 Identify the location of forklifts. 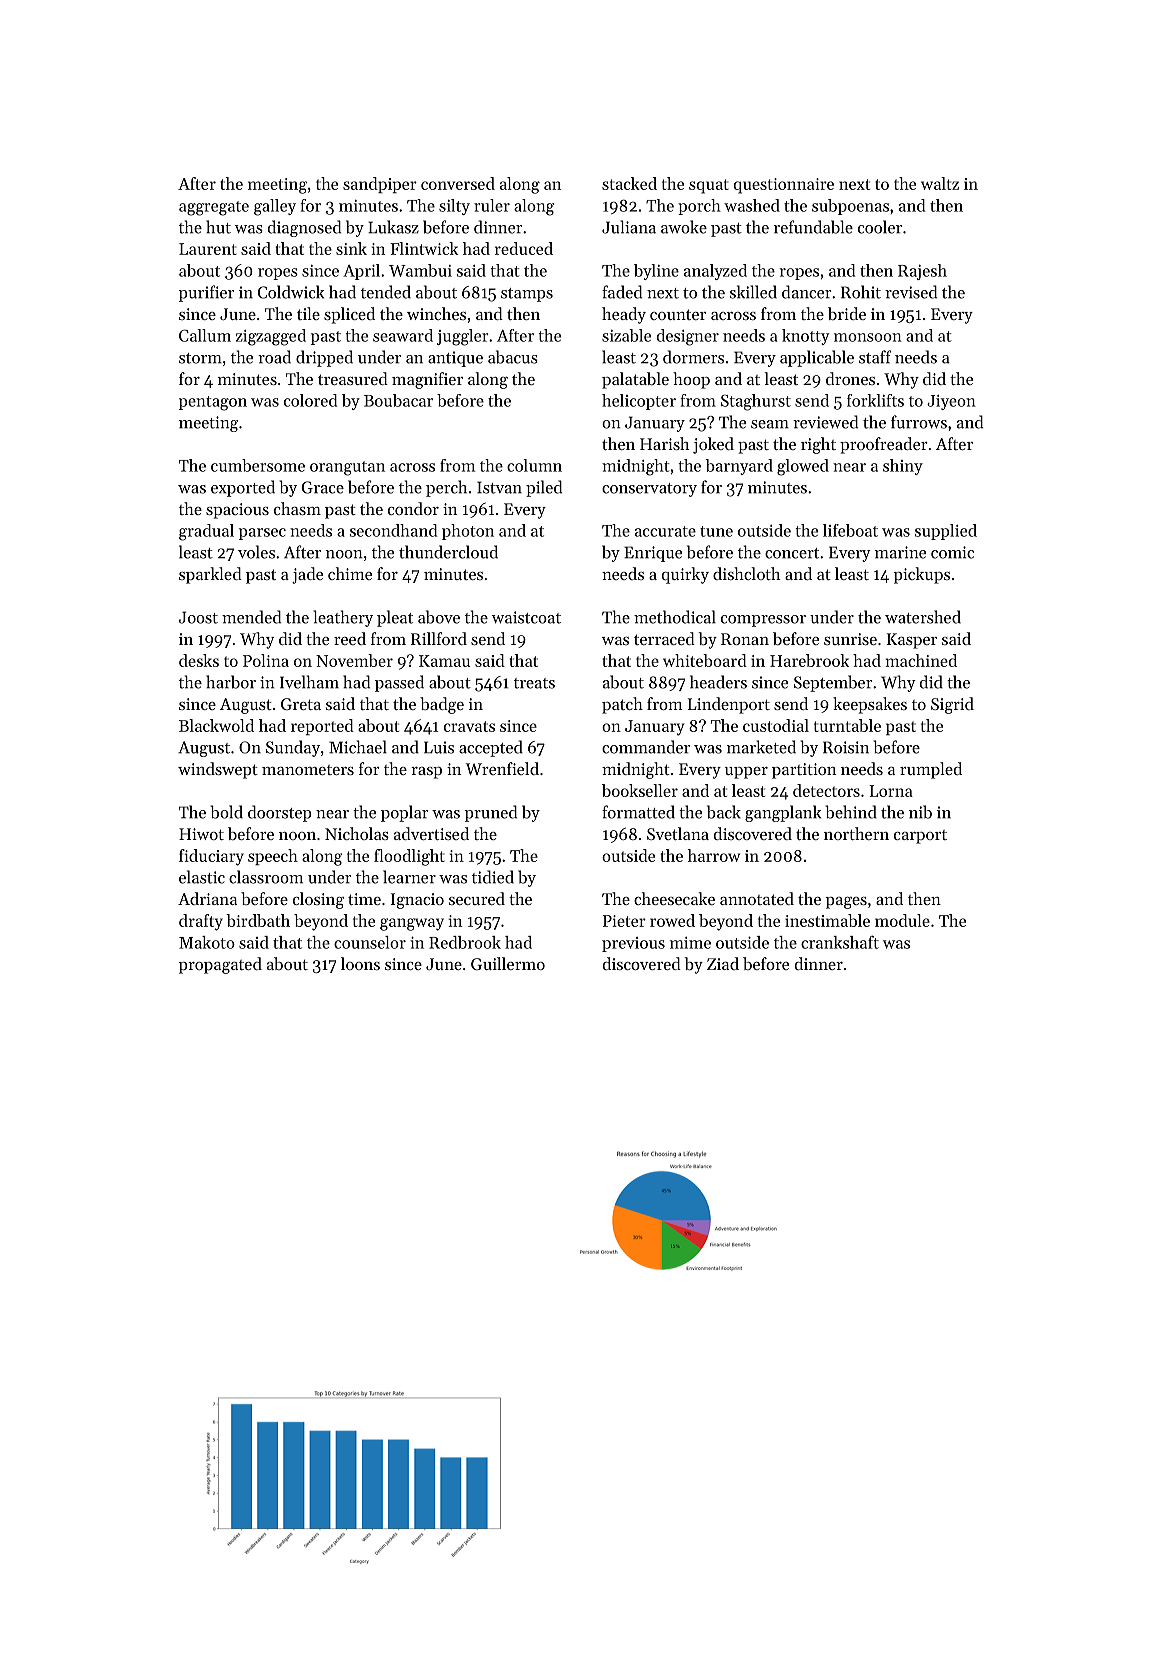
(875, 400).
